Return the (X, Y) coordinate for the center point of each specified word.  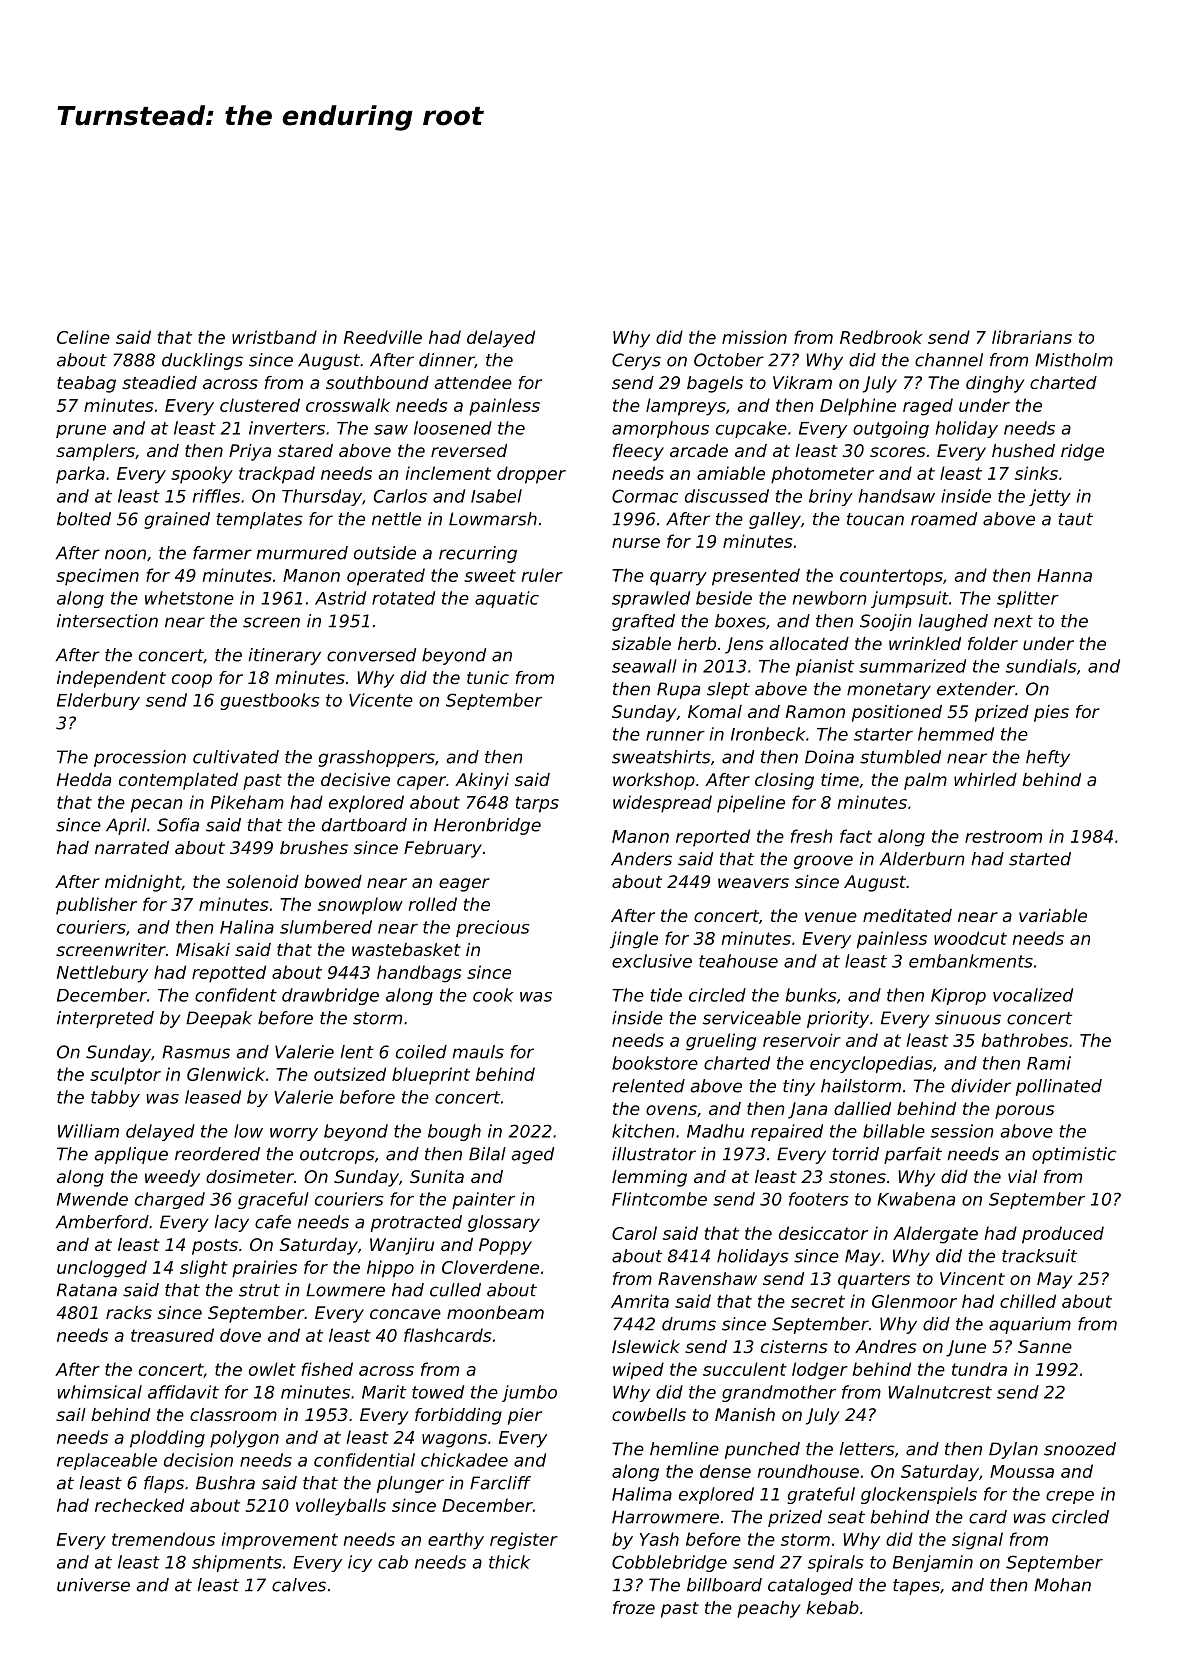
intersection (107, 621)
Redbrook (881, 337)
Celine (83, 337)
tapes (916, 1587)
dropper (531, 475)
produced (1063, 1235)
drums (689, 1324)
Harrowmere (665, 1517)
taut (1075, 519)
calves (299, 1585)
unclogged (102, 1269)
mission (754, 337)
